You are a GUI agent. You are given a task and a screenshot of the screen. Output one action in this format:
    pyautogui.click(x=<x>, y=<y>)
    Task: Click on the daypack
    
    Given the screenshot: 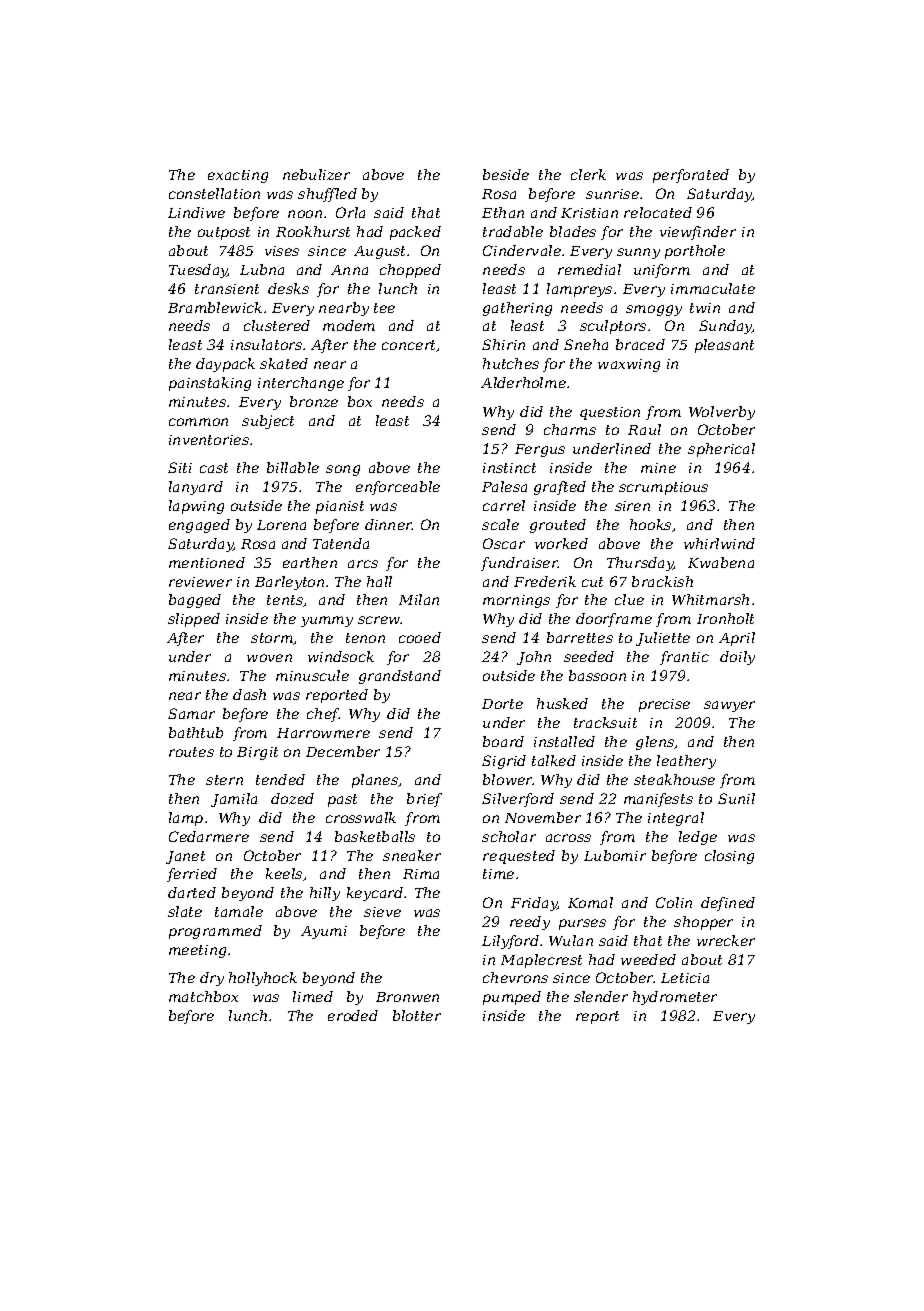 What is the action you would take?
    pyautogui.click(x=225, y=365)
